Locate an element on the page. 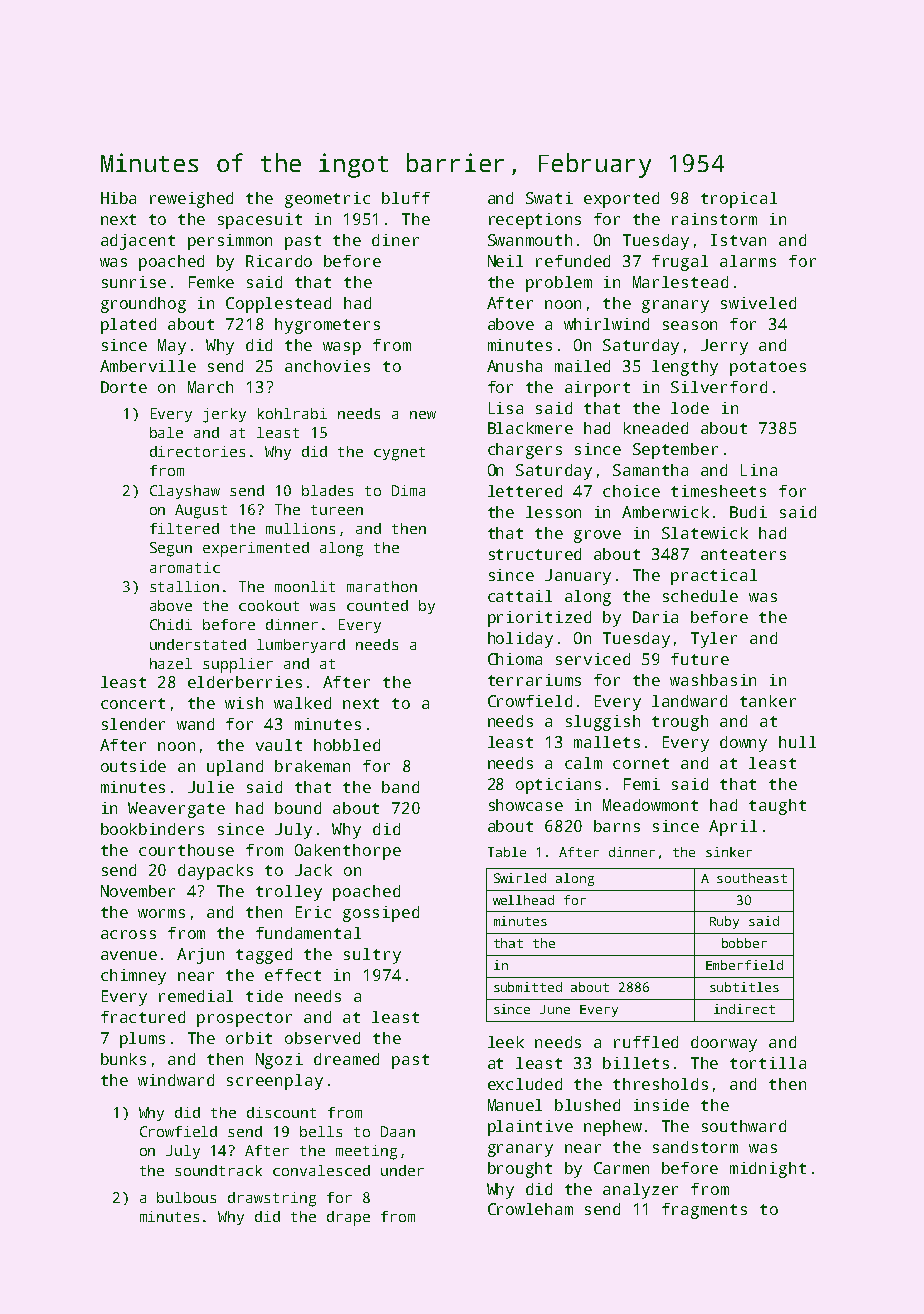 This page has width=924, height=1314. Ricardo is located at coordinates (279, 261).
